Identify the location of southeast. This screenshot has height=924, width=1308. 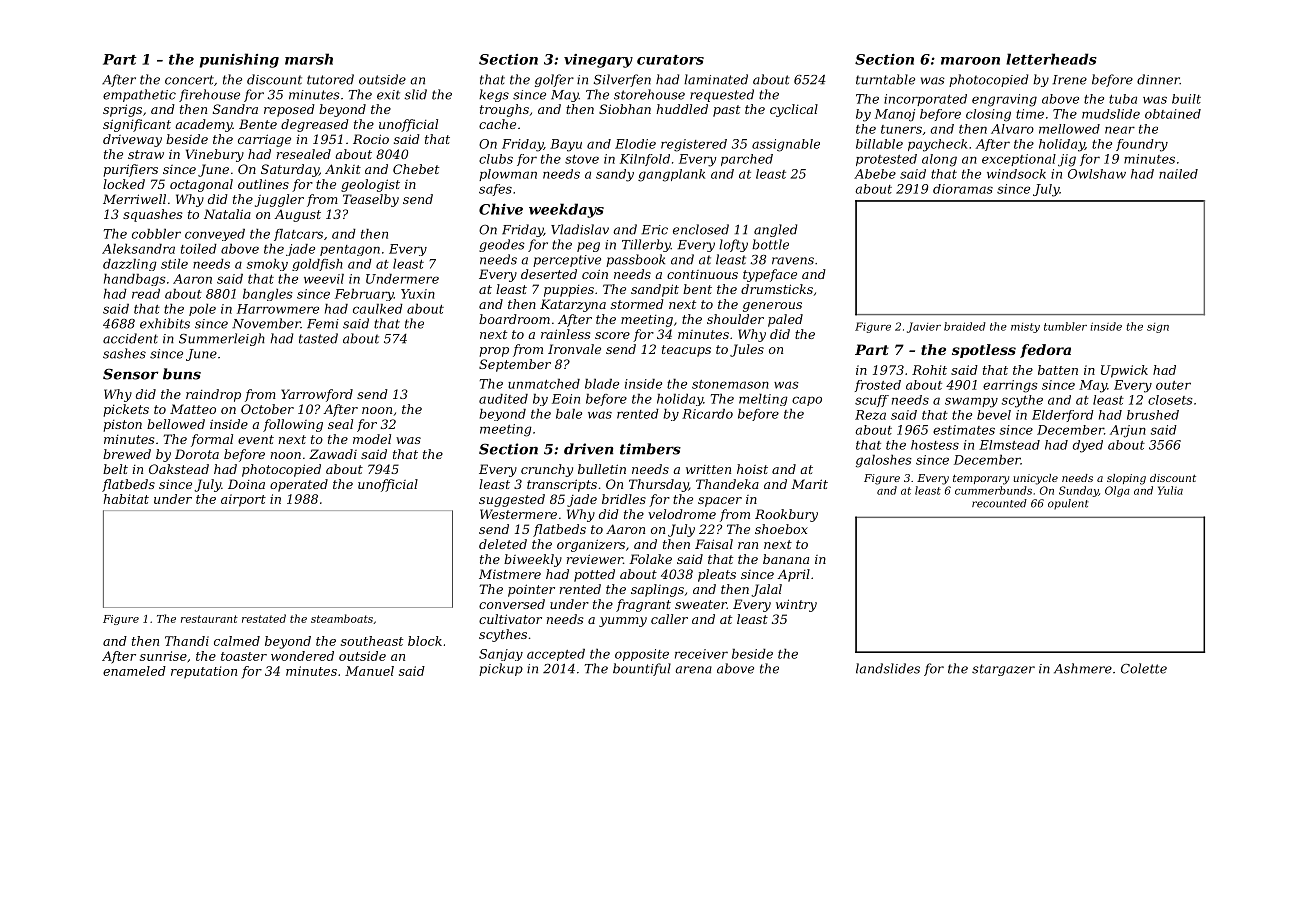
(372, 641).
